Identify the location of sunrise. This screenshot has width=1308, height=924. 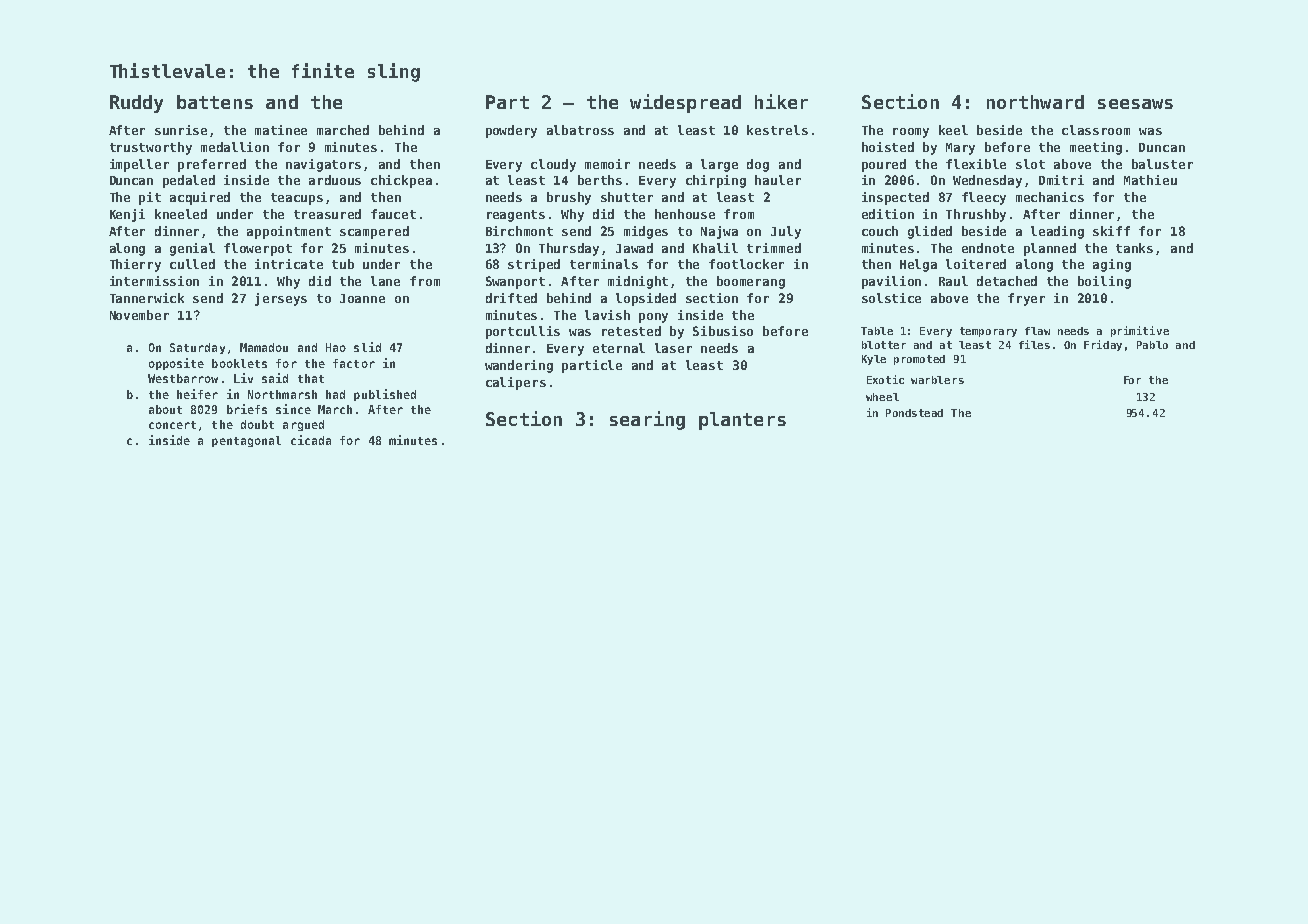
(181, 130).
